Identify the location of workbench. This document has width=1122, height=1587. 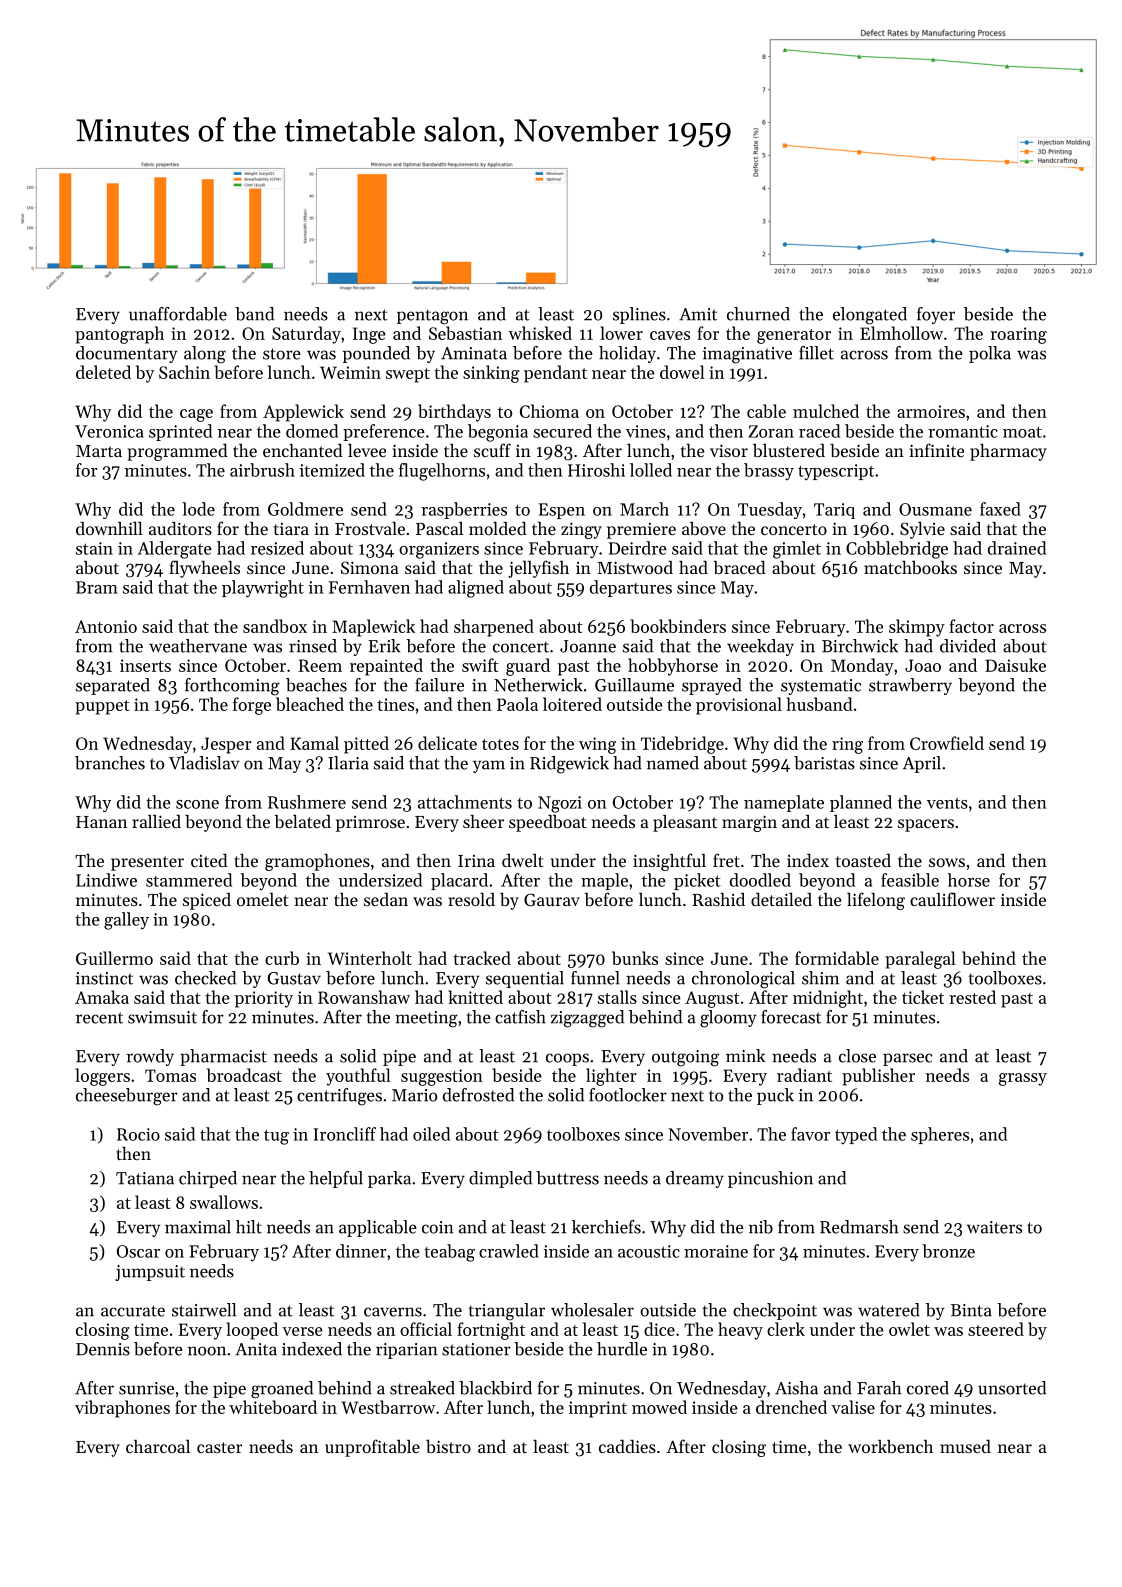
(890, 1446).
